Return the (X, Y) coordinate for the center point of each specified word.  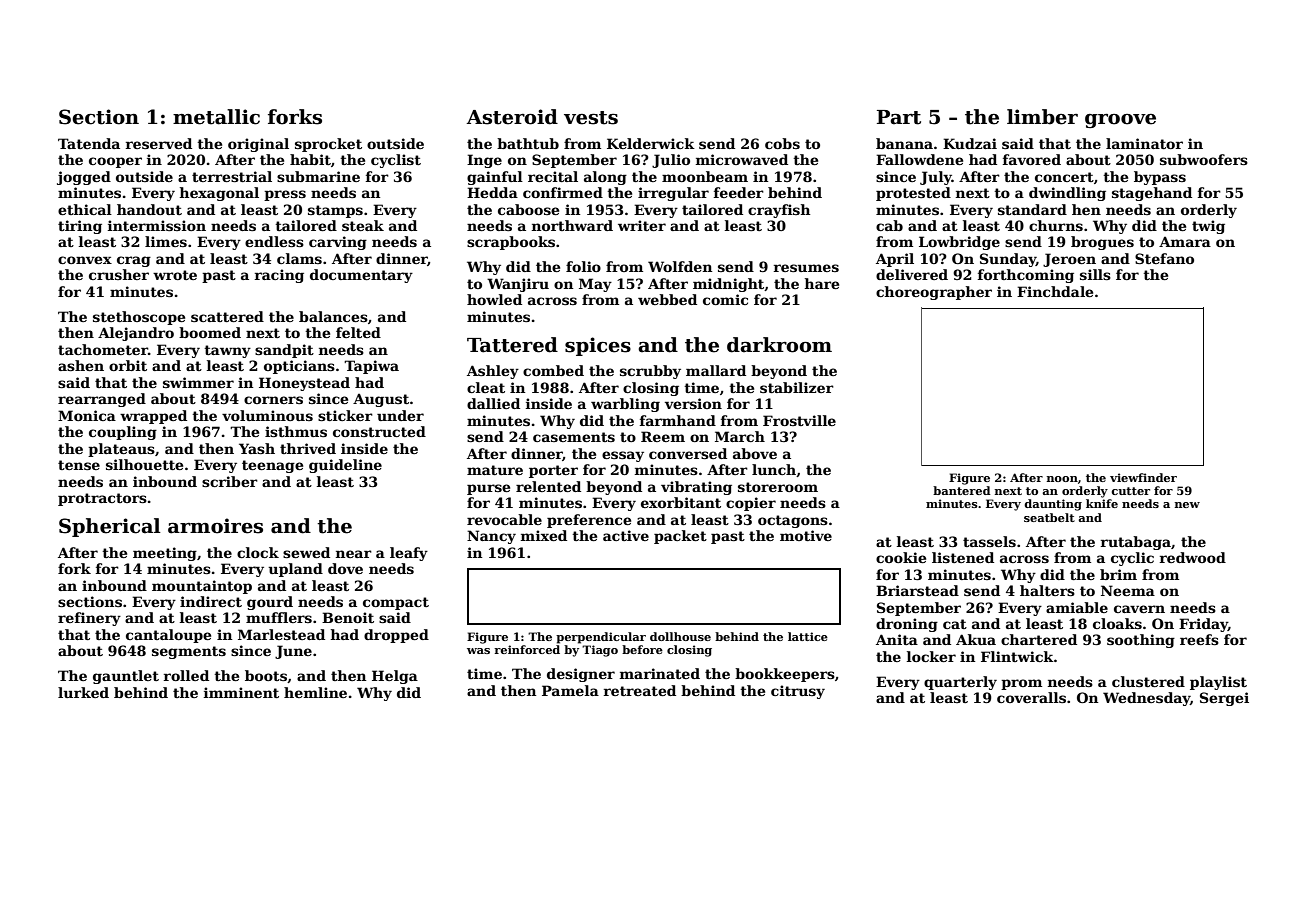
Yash (257, 448)
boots (266, 675)
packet (680, 537)
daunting (1053, 505)
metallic (216, 117)
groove (1120, 121)
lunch (774, 469)
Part (899, 117)
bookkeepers (785, 675)
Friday (1203, 625)
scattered (227, 316)
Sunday (1008, 260)
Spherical (110, 527)
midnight (728, 285)
